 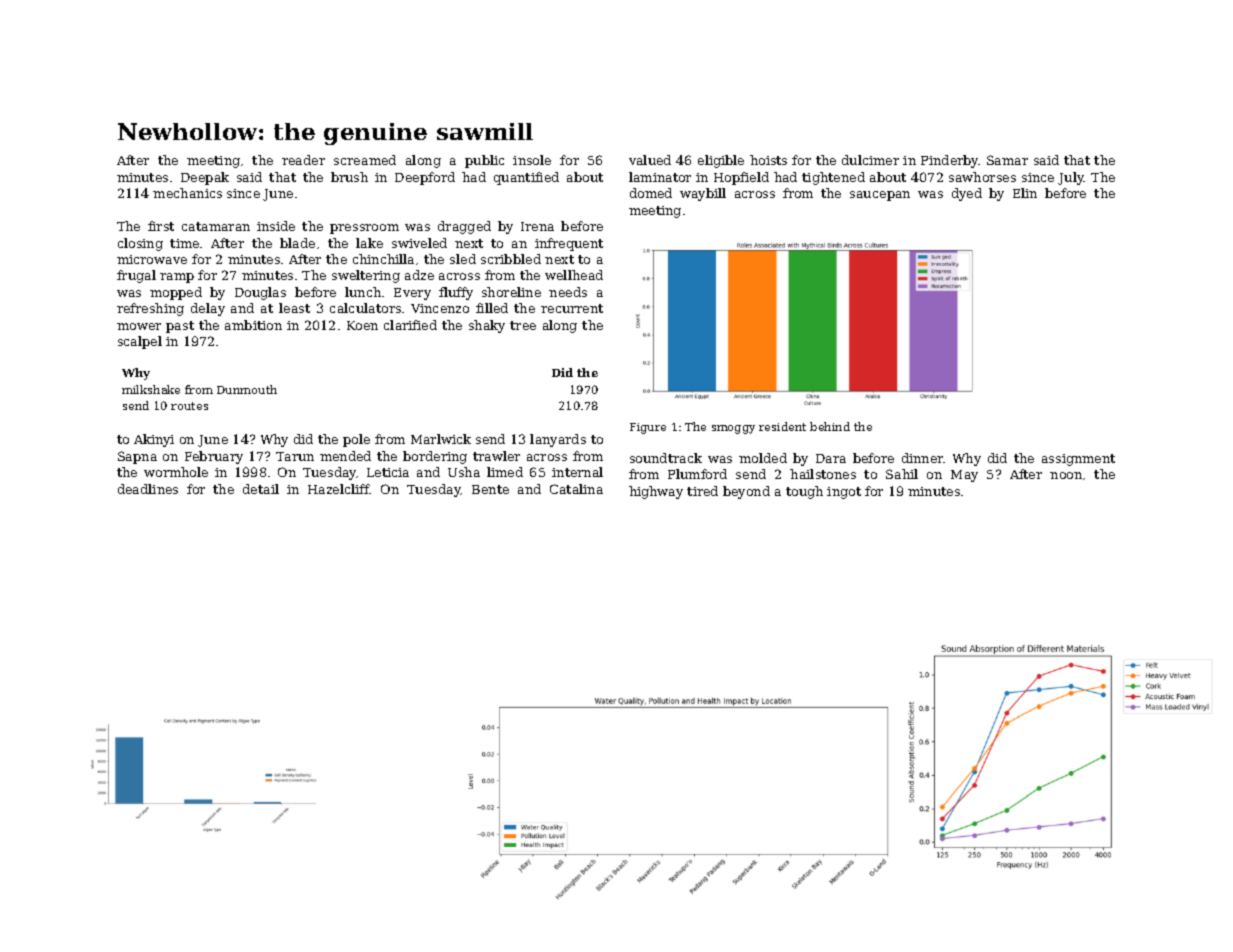 What do you see at coordinates (303, 160) in the page?
I see `reader` at bounding box center [303, 160].
